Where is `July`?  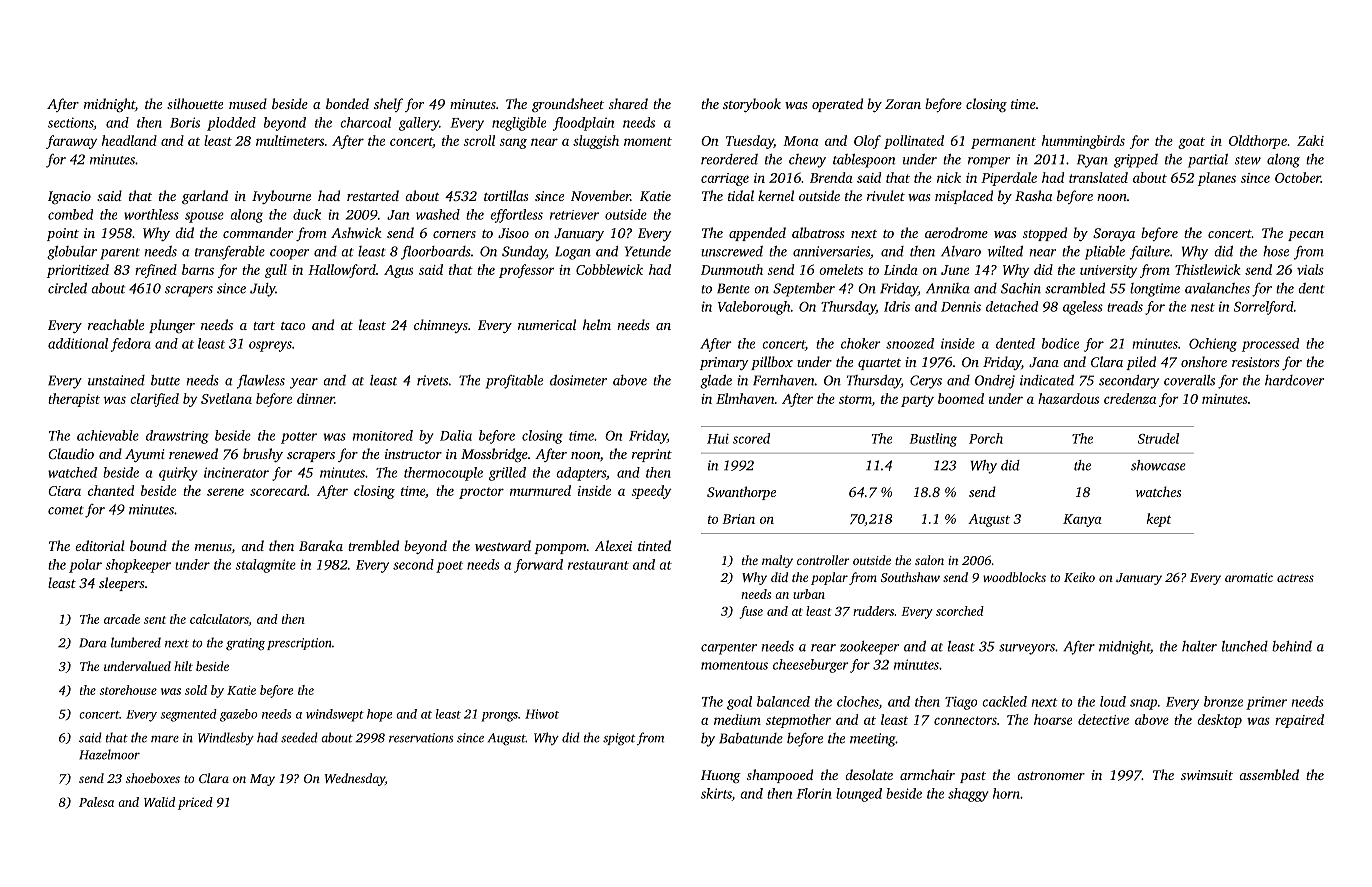
July is located at coordinates (263, 290).
